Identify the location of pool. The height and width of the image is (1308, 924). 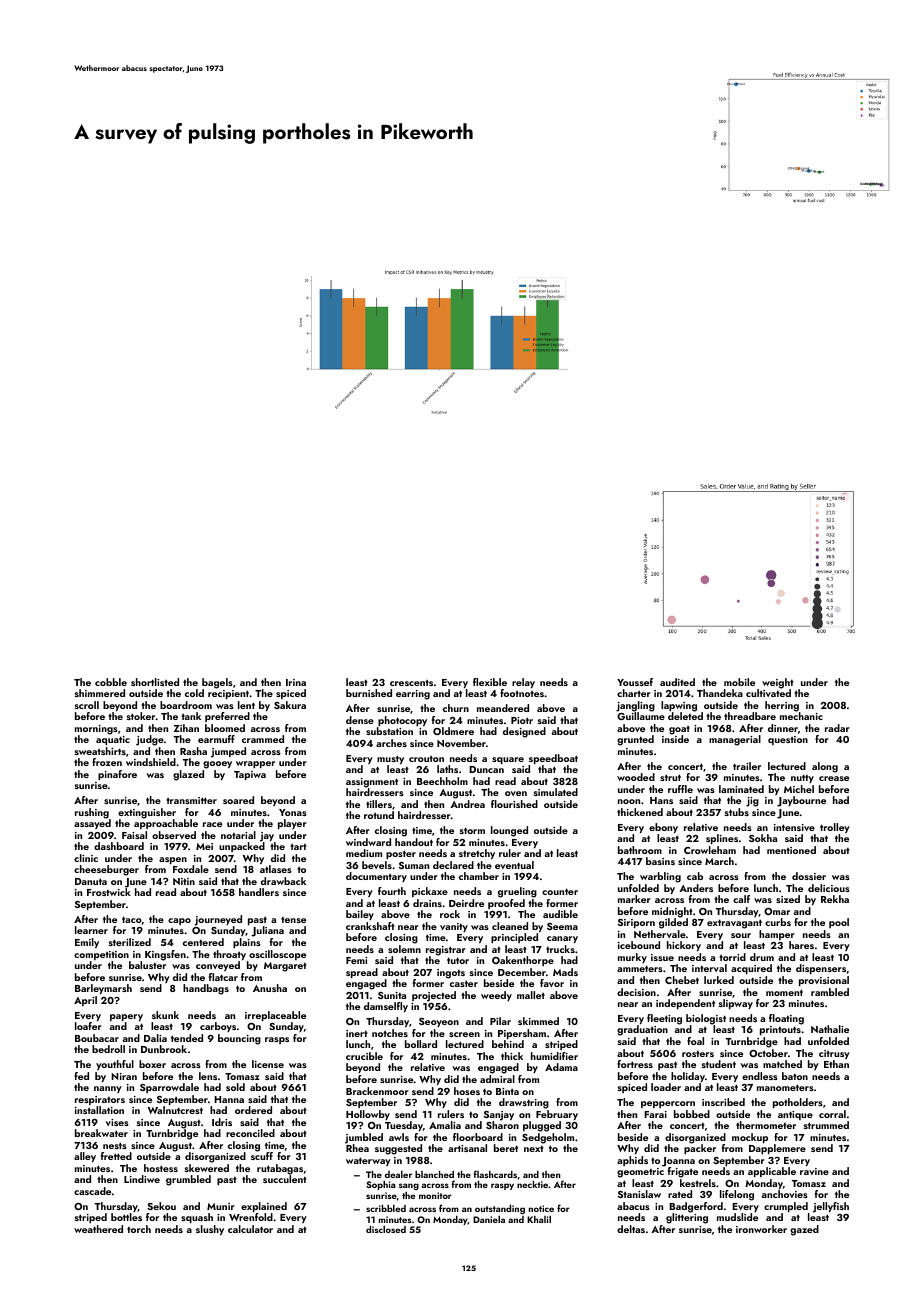
(839, 923).
